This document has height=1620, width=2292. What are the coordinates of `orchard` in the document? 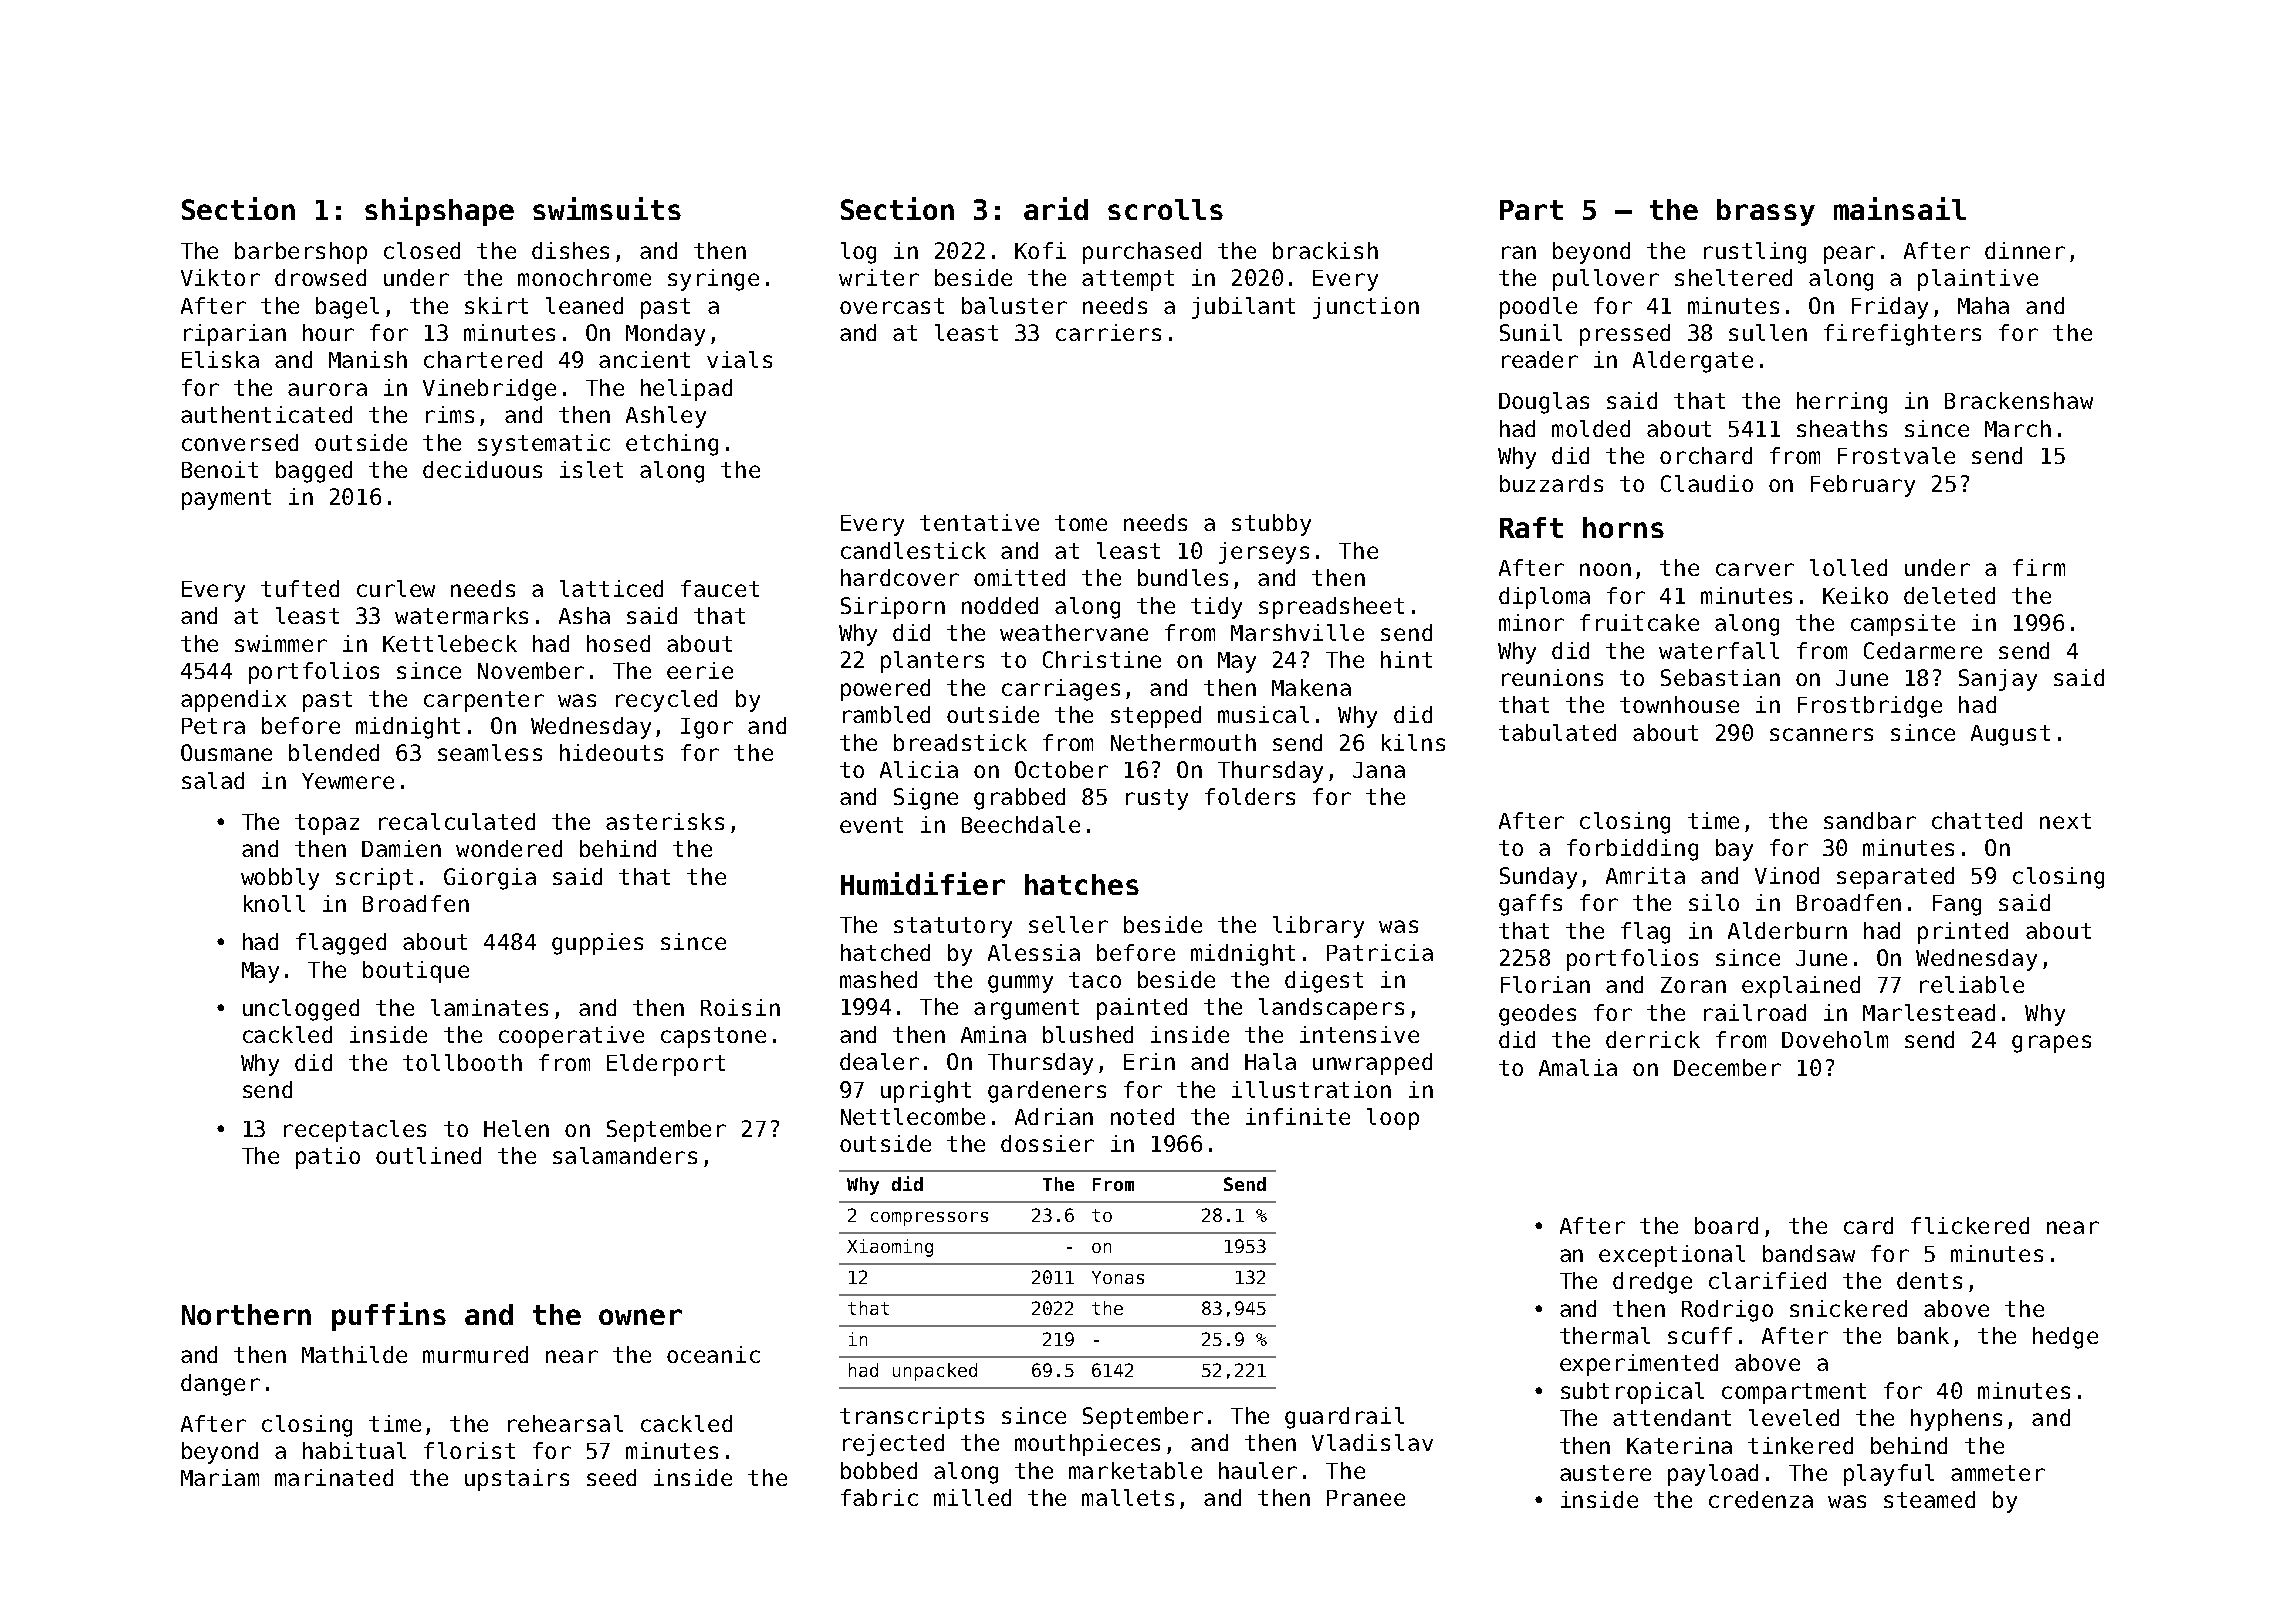 It's located at (1706, 455).
